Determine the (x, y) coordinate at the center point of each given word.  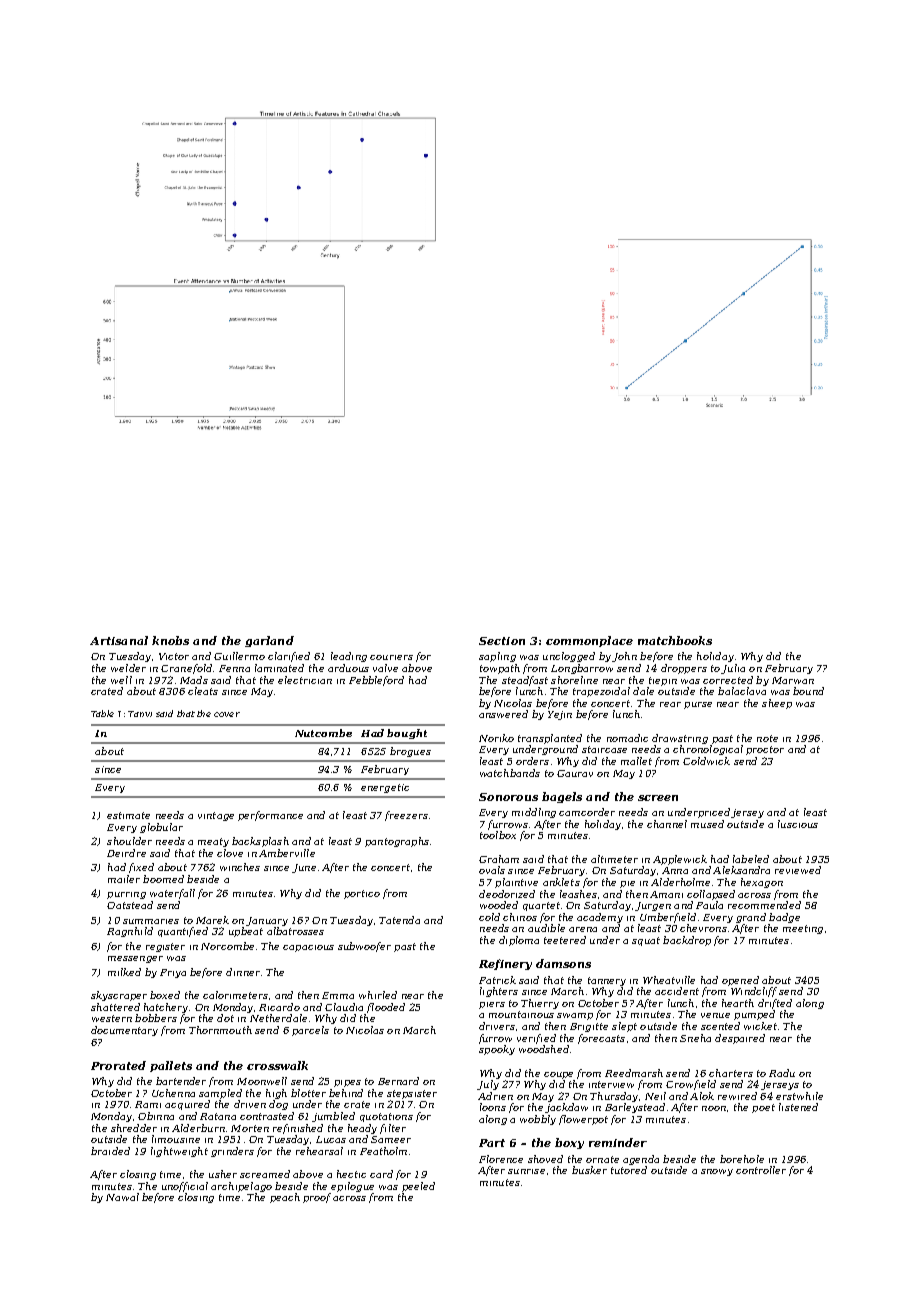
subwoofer (364, 947)
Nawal (122, 1197)
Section (502, 641)
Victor (174, 656)
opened (740, 981)
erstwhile (799, 1096)
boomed (163, 879)
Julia (733, 669)
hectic (351, 1174)
